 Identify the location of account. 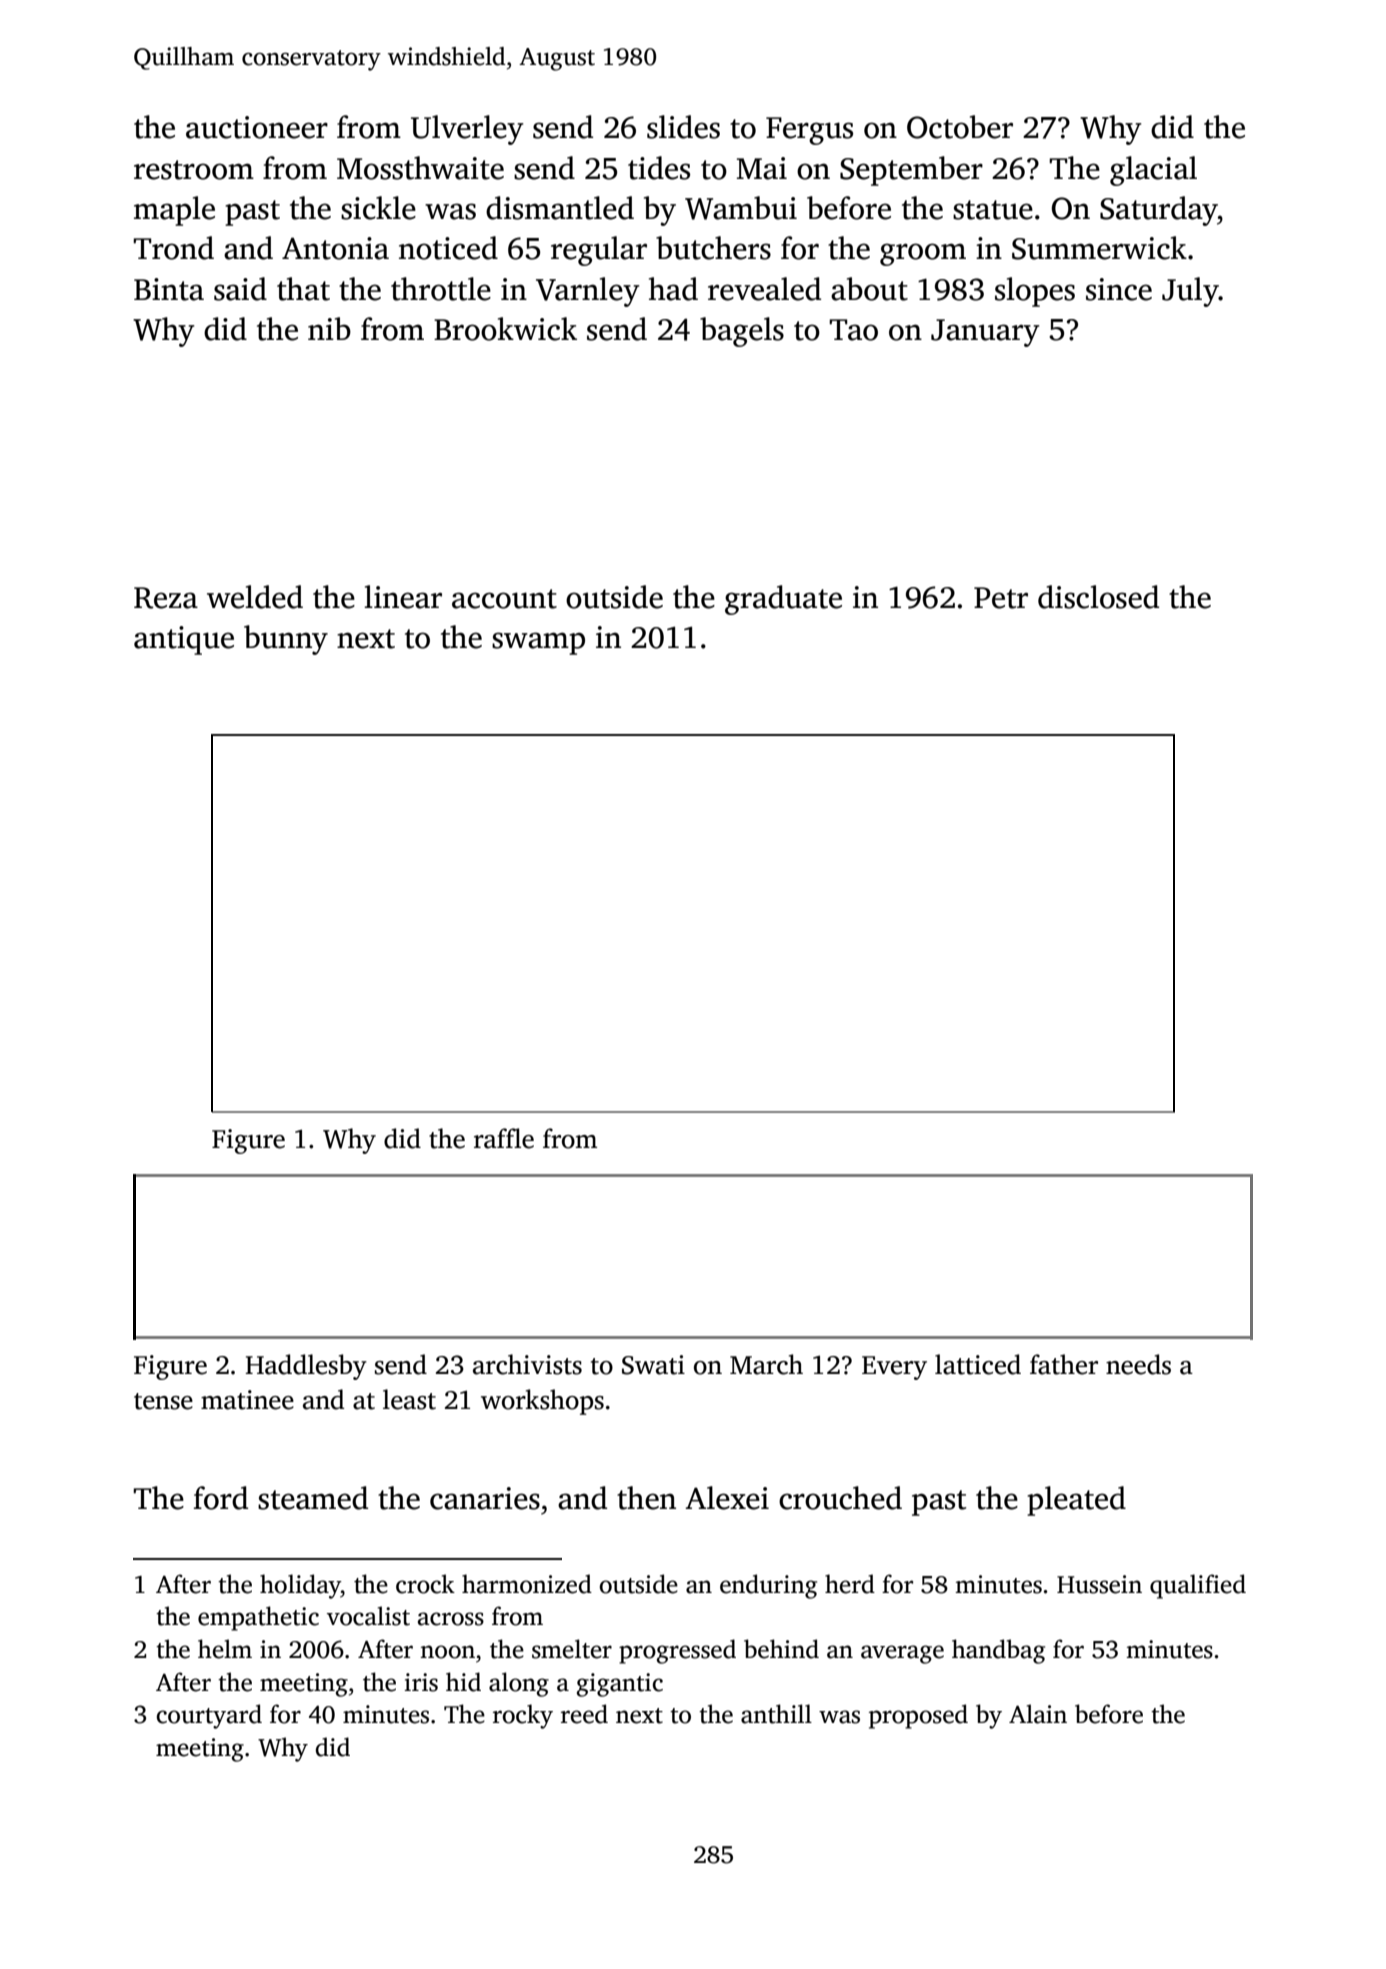
(504, 599).
